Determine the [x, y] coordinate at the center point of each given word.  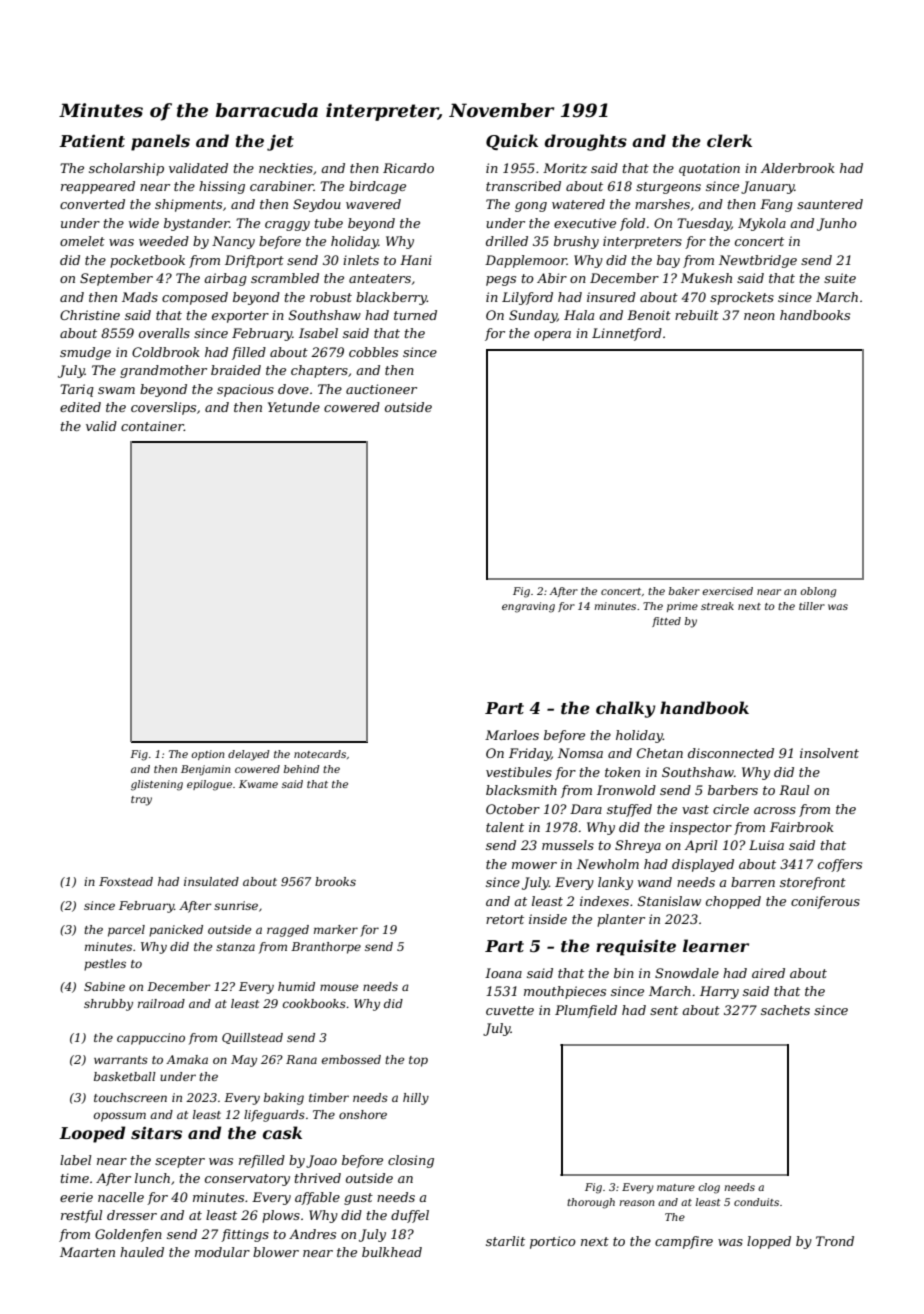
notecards [320, 754]
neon [759, 316]
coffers [840, 865]
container [152, 426]
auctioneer [381, 389]
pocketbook [147, 261]
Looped [92, 1134]
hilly [416, 1099]
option [207, 755]
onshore [363, 1114]
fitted [666, 622]
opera [552, 336]
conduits [756, 1202]
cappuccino [151, 1039]
